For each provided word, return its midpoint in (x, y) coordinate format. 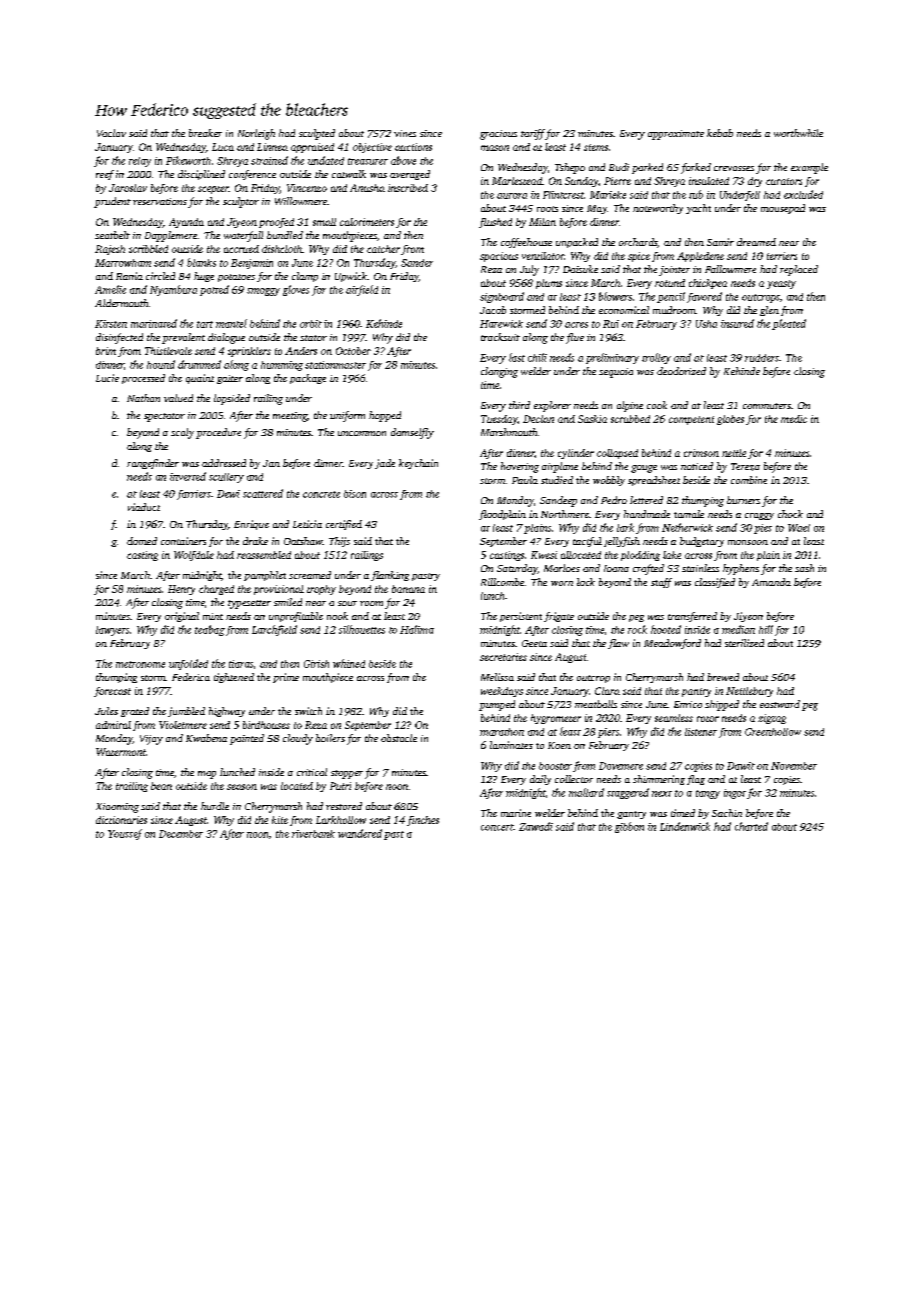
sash (804, 568)
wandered (360, 833)
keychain (418, 464)
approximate (676, 135)
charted (751, 826)
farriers (194, 495)
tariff (533, 134)
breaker (205, 133)
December (181, 834)
